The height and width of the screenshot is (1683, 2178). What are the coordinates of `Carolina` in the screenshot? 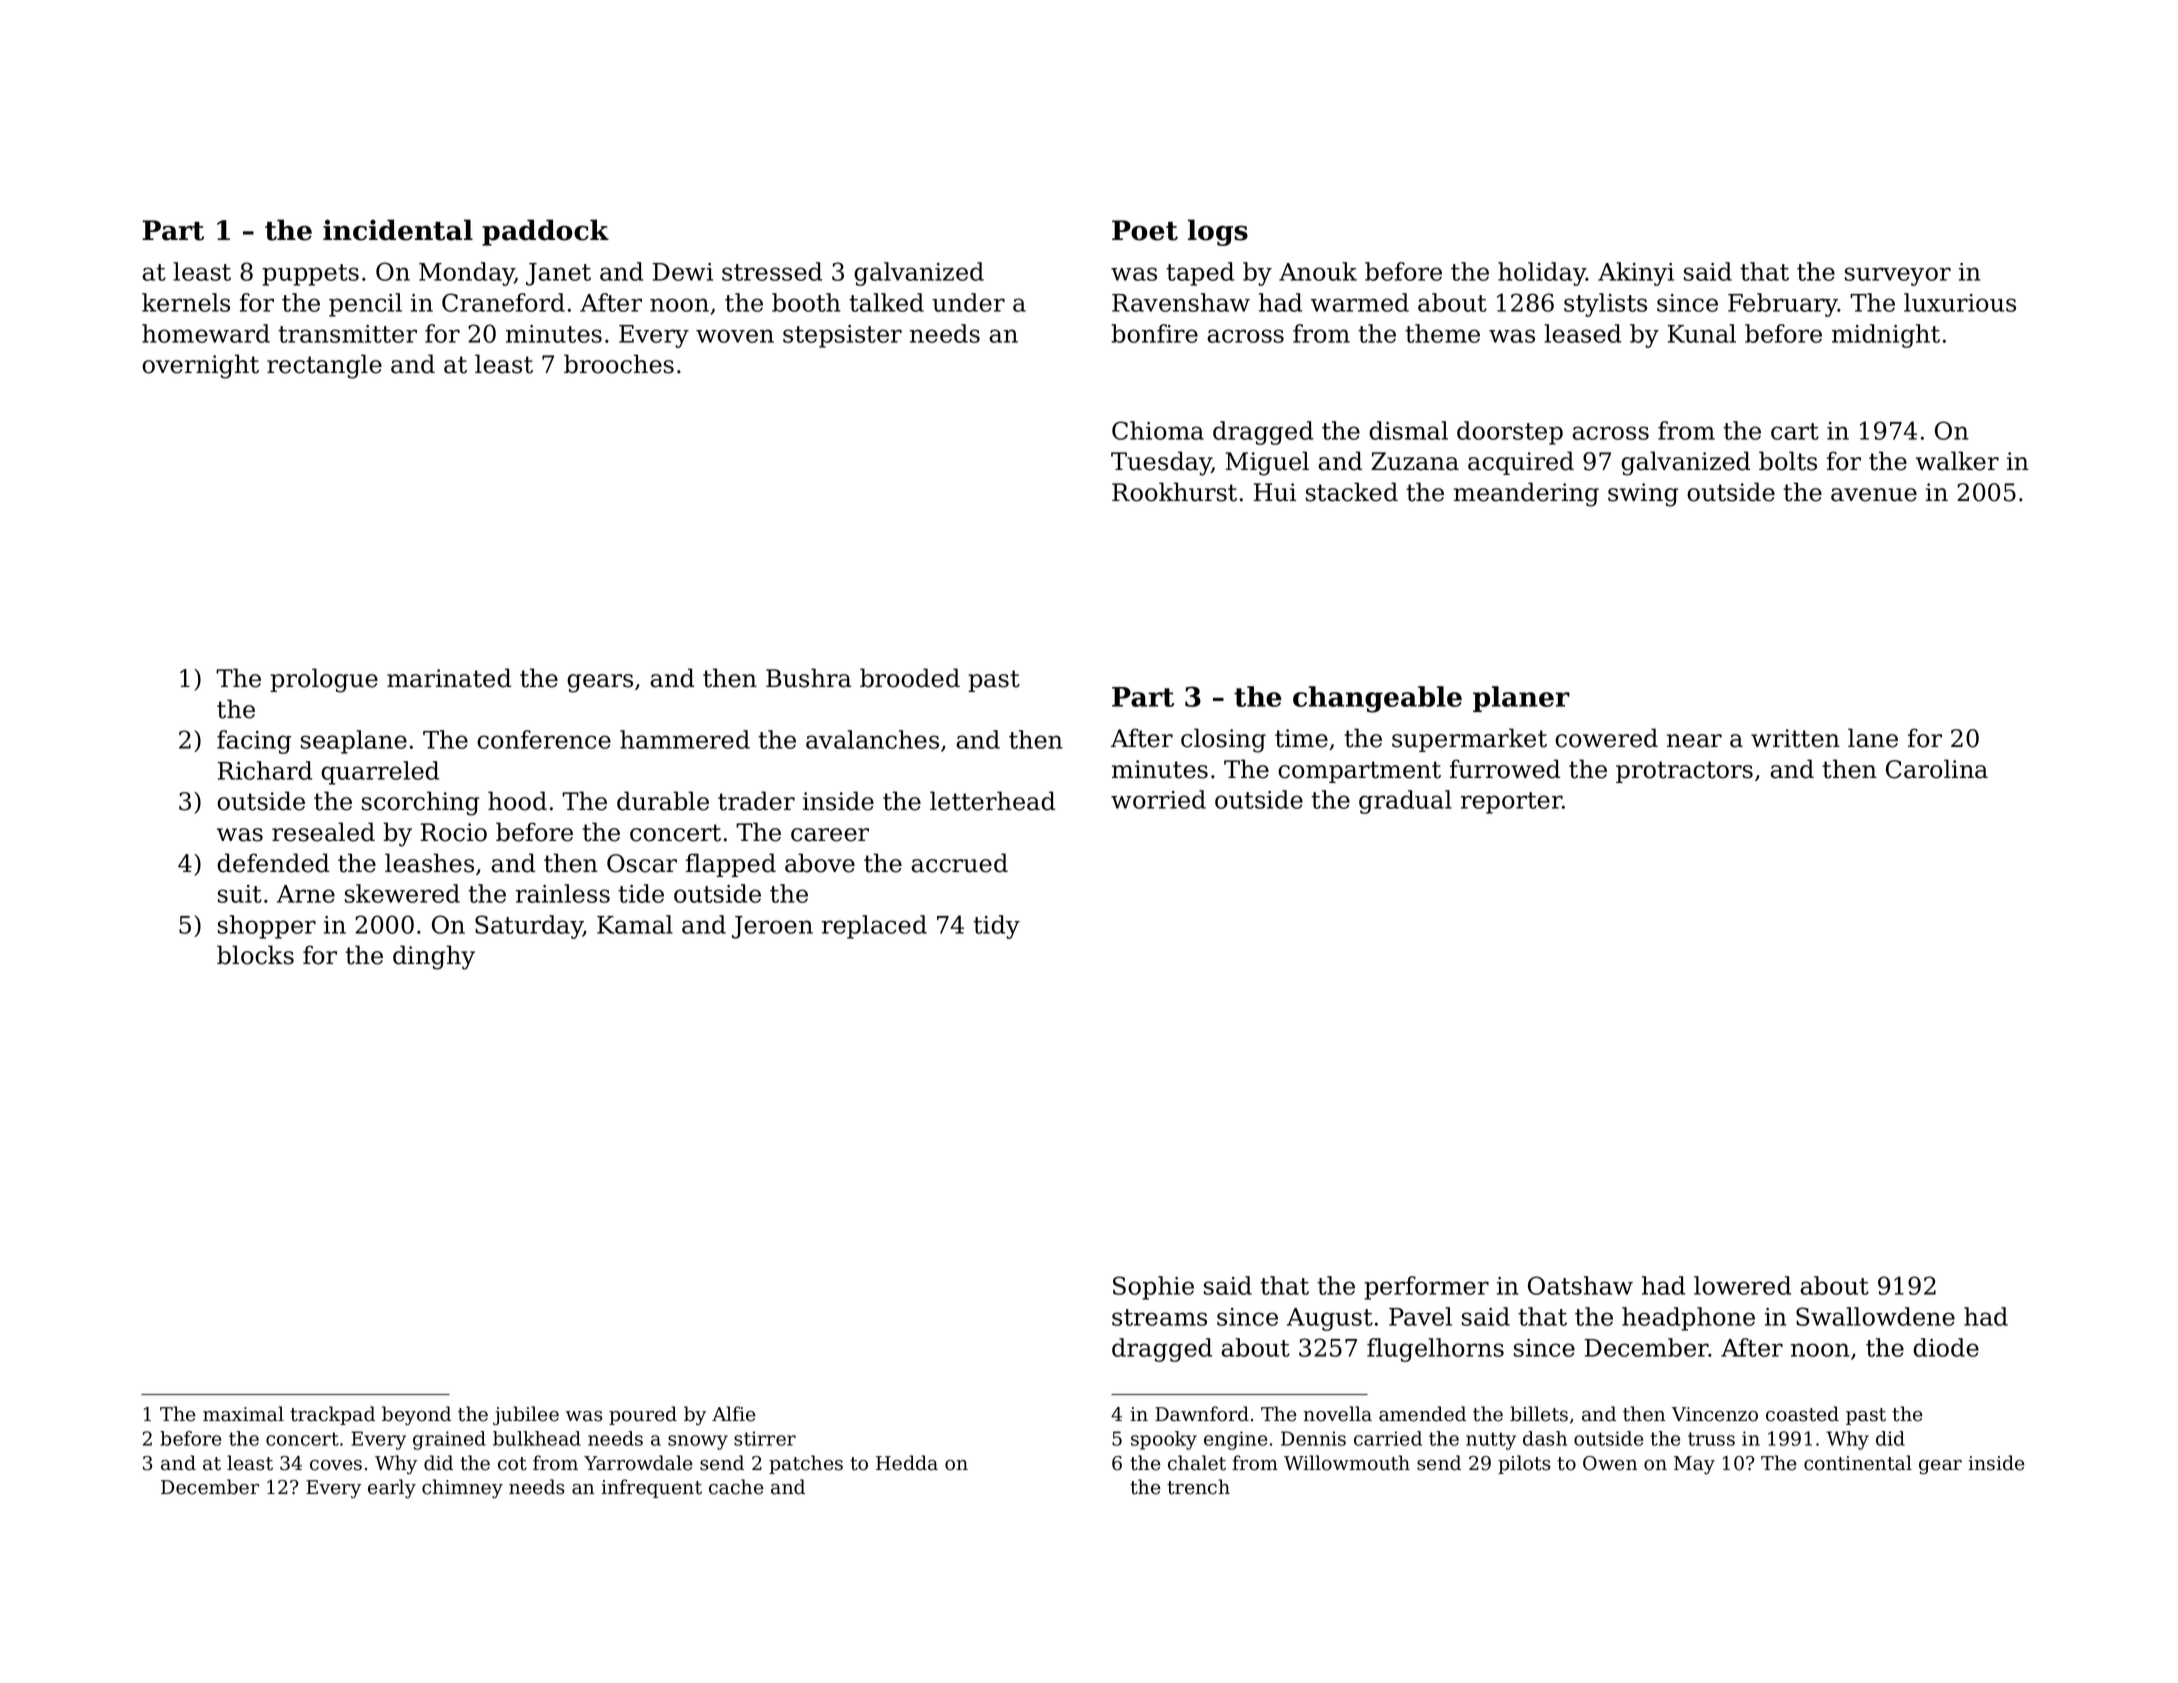 It's located at (1937, 769).
